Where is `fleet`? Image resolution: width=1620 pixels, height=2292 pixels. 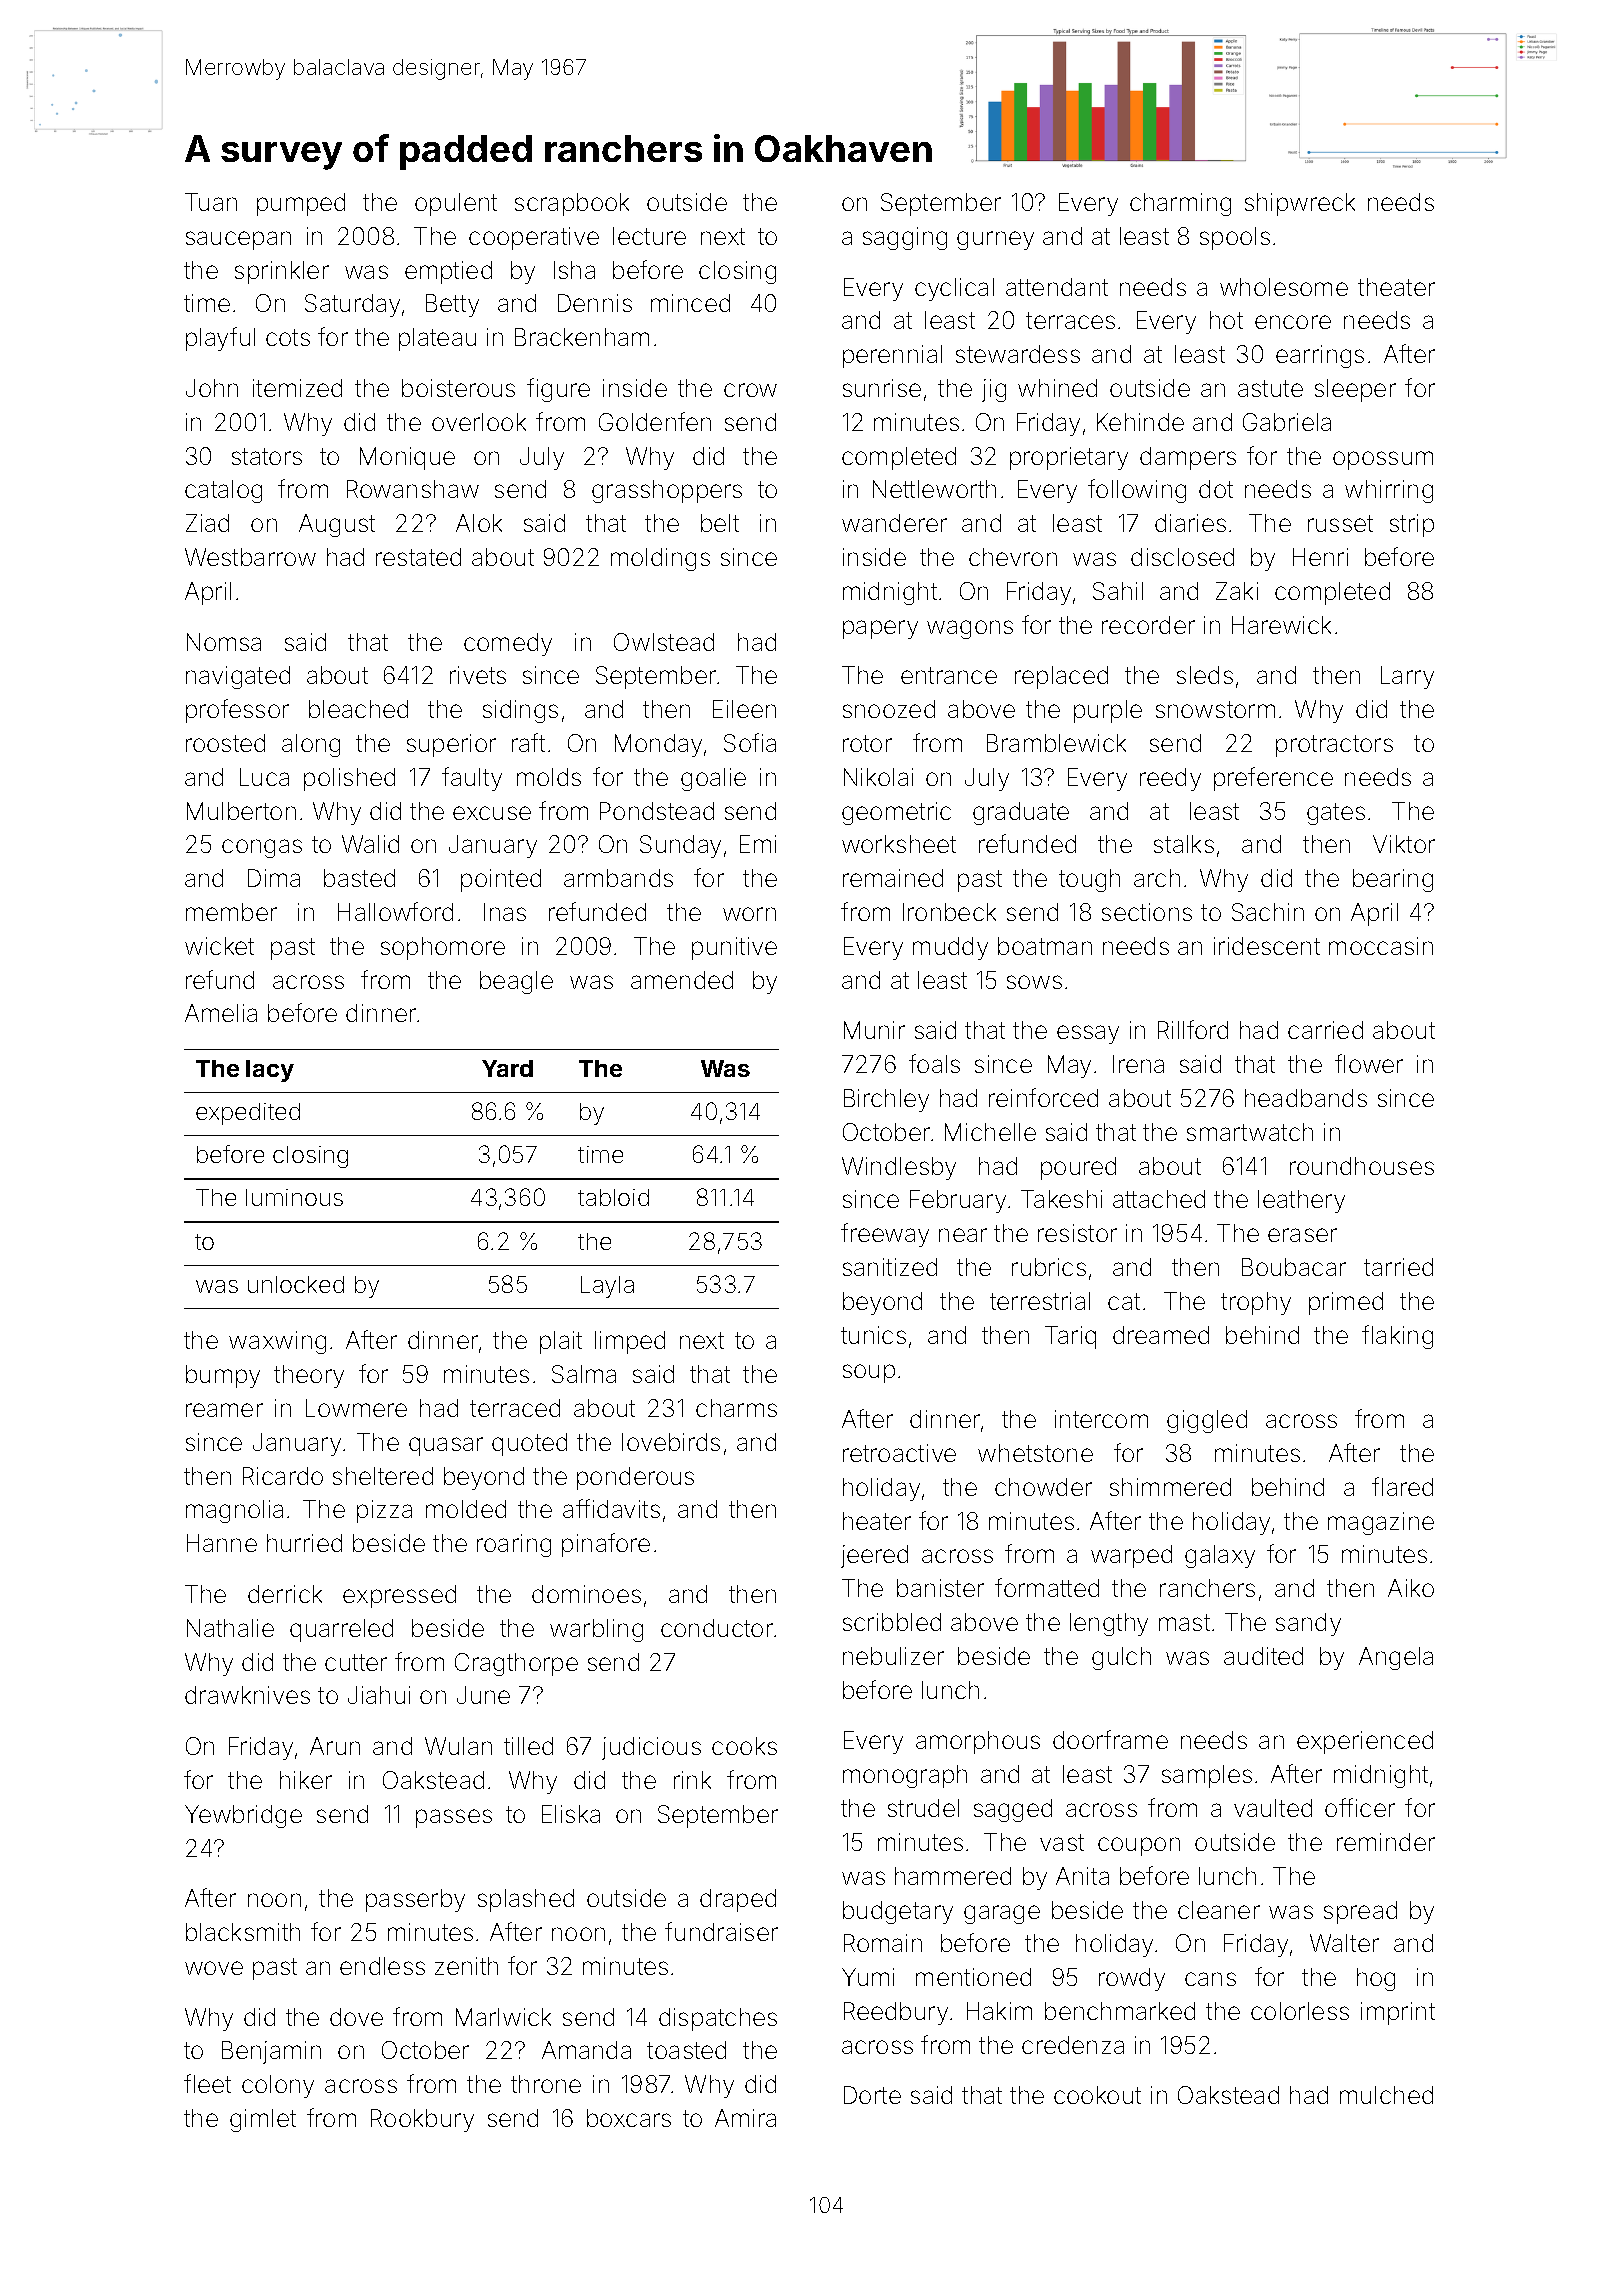 fleet is located at coordinates (207, 2083).
